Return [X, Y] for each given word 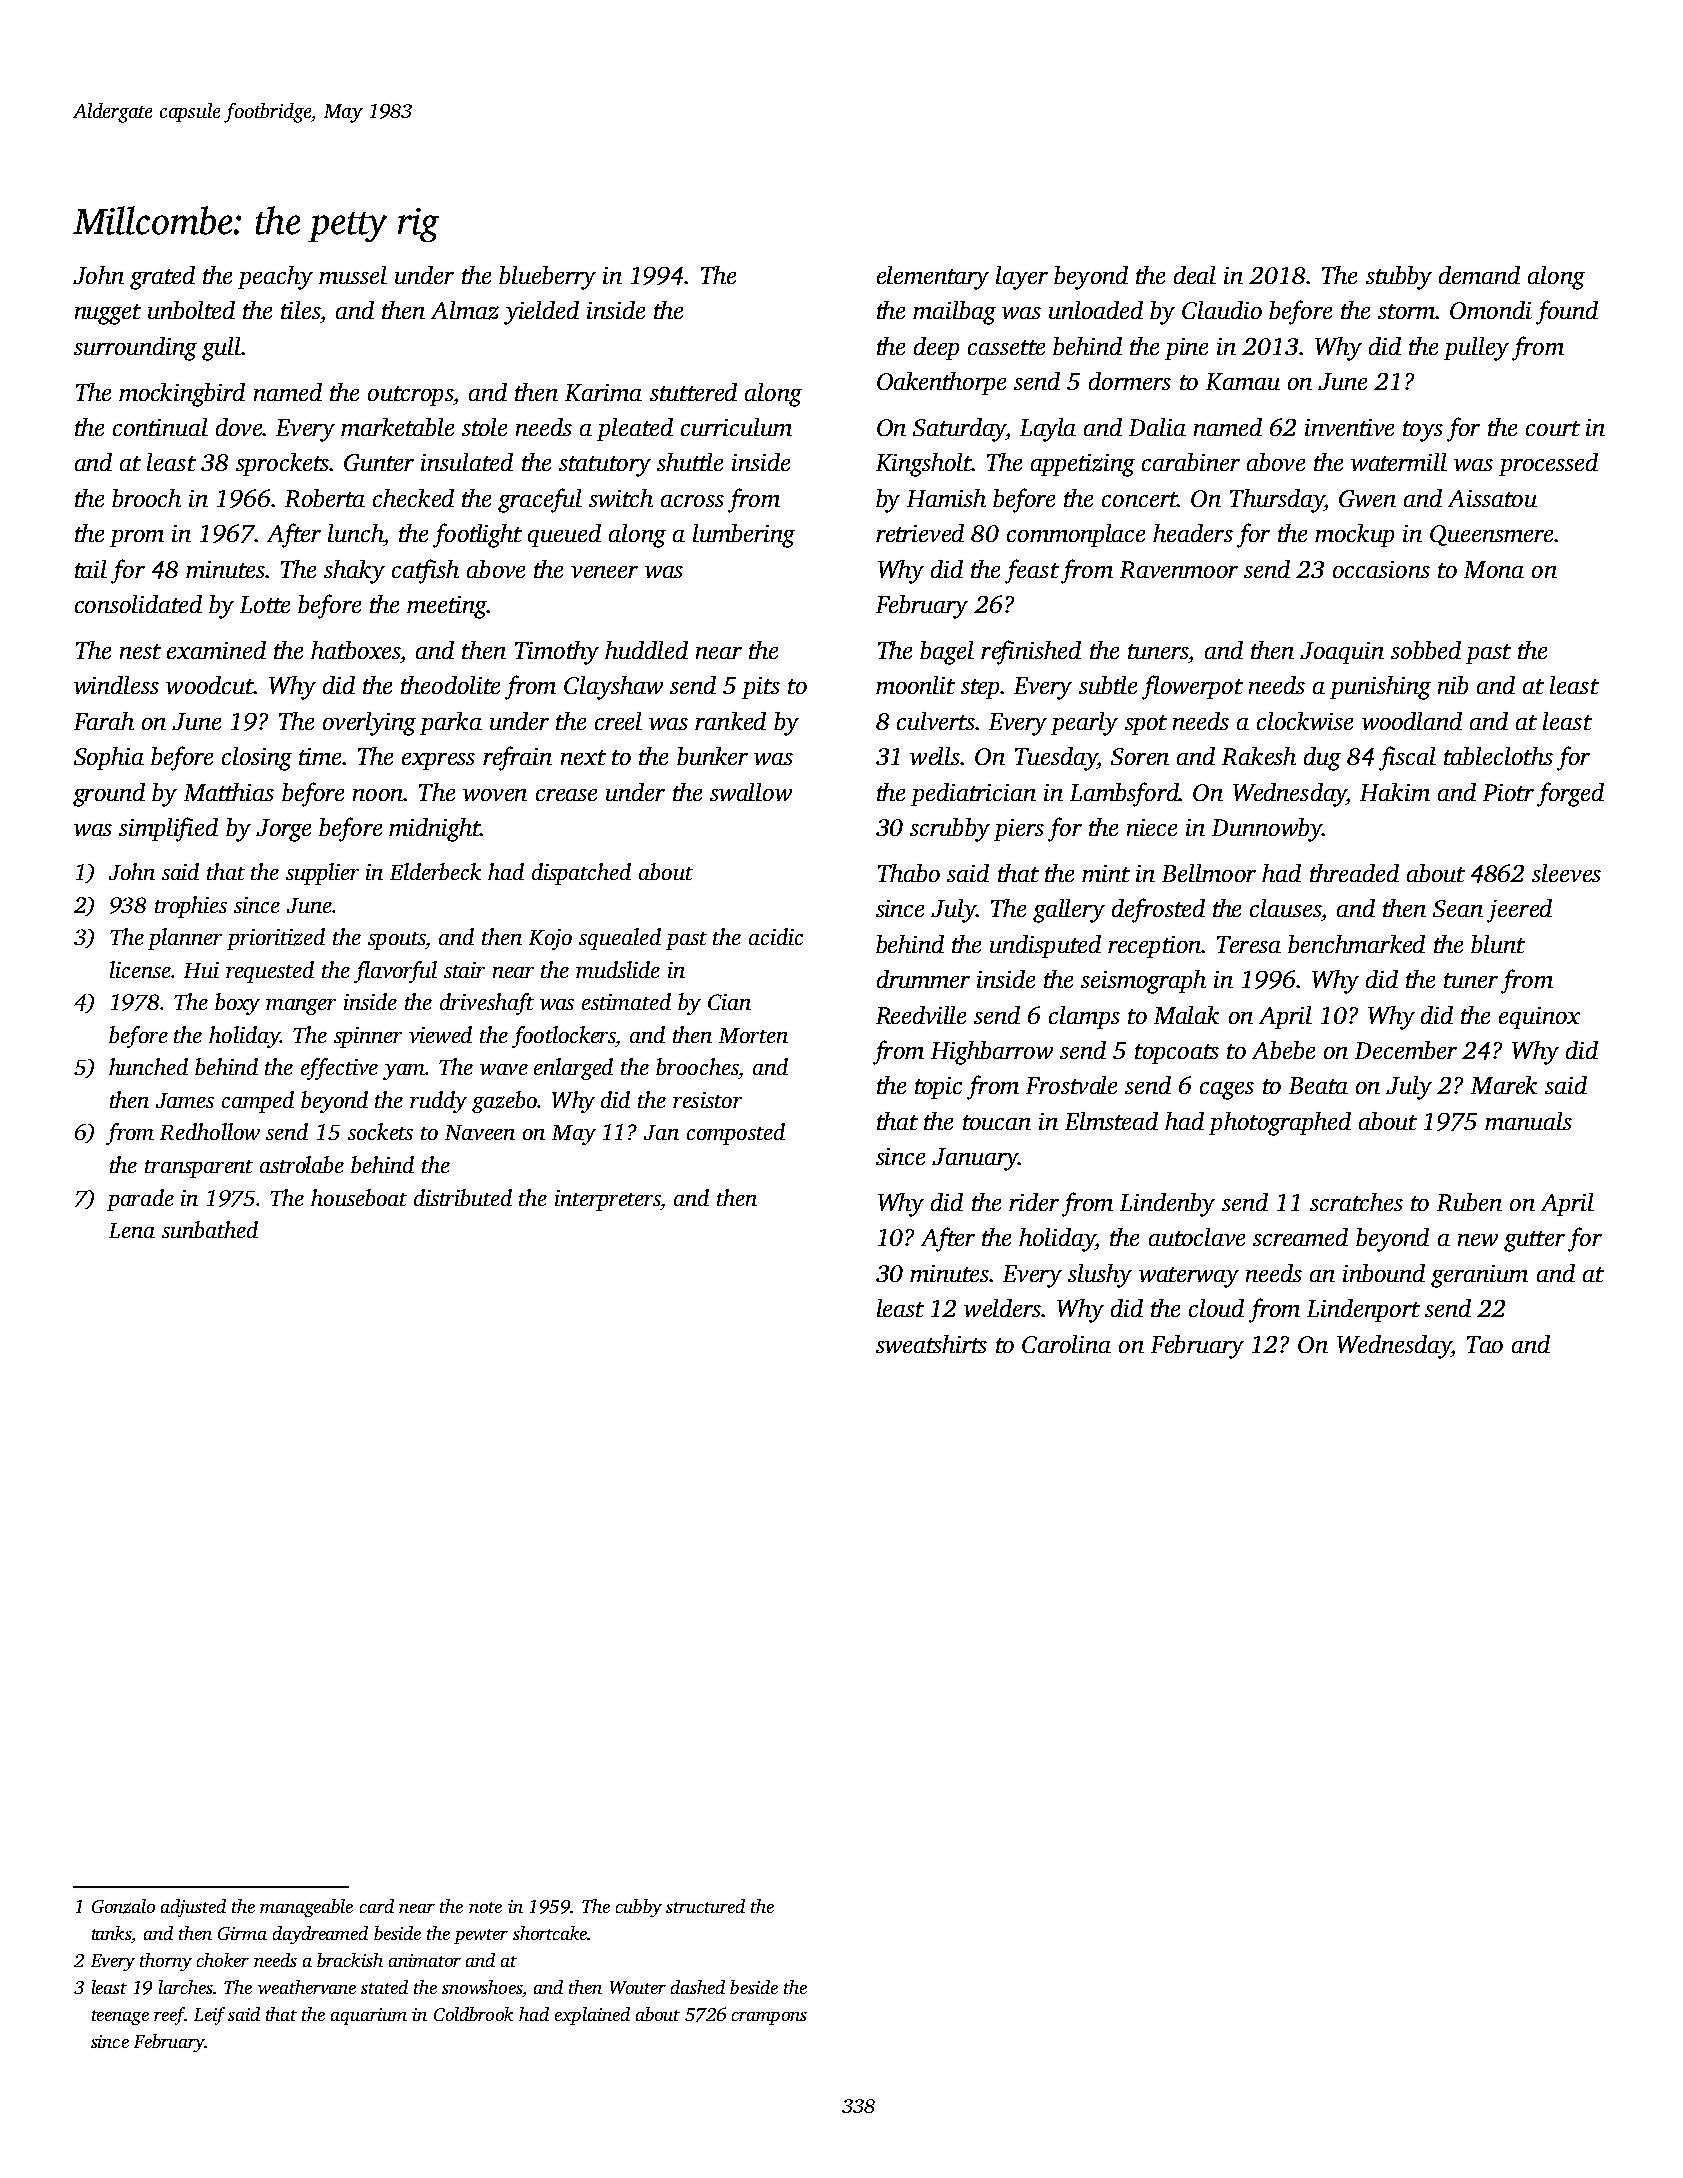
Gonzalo [123, 1906]
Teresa [1249, 944]
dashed [698, 1987]
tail [91, 569]
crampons [769, 2018]
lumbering [744, 536]
